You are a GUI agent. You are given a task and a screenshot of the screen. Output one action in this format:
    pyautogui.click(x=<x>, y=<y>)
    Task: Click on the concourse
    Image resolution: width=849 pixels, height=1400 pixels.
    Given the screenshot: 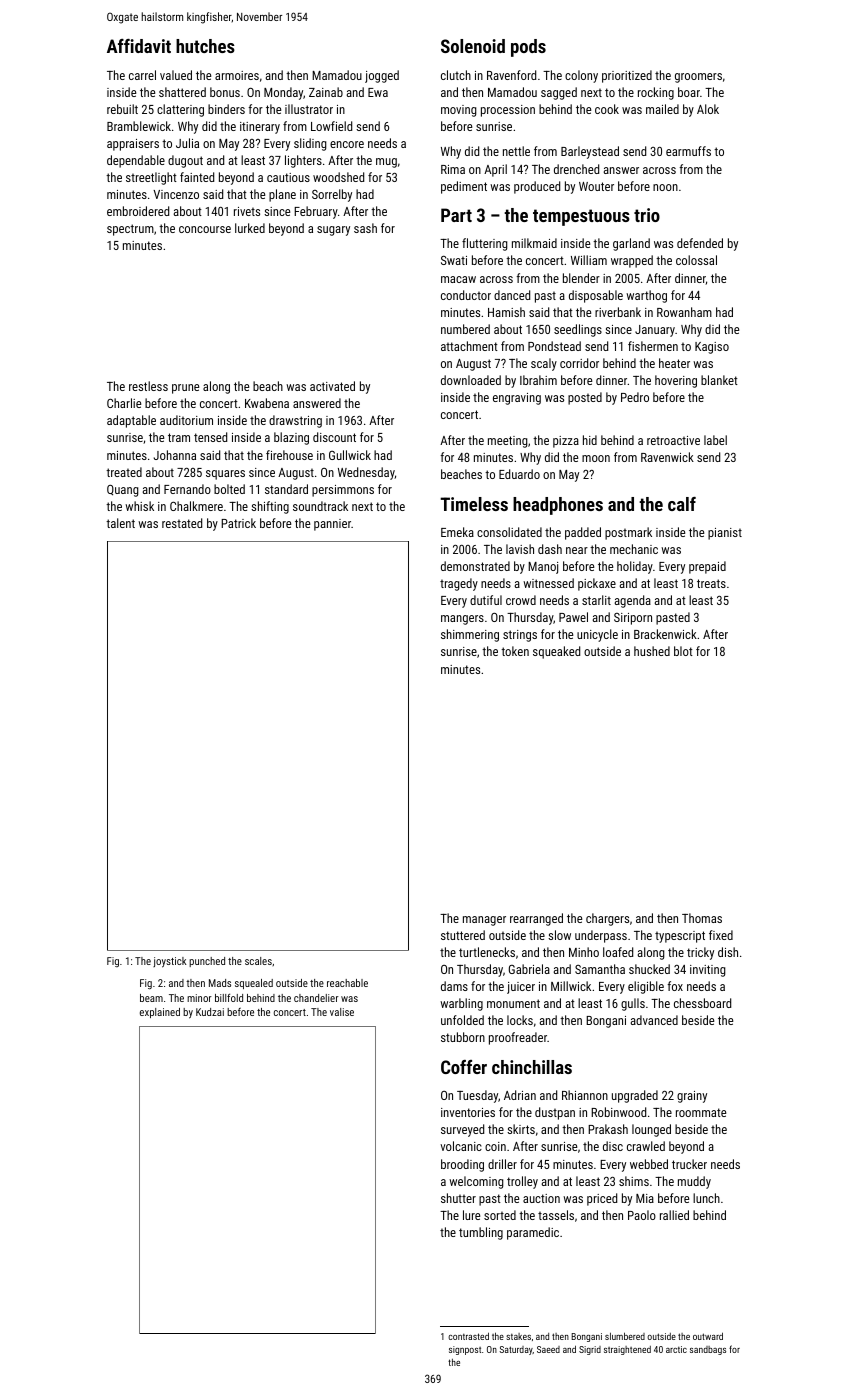 What is the action you would take?
    pyautogui.click(x=205, y=229)
